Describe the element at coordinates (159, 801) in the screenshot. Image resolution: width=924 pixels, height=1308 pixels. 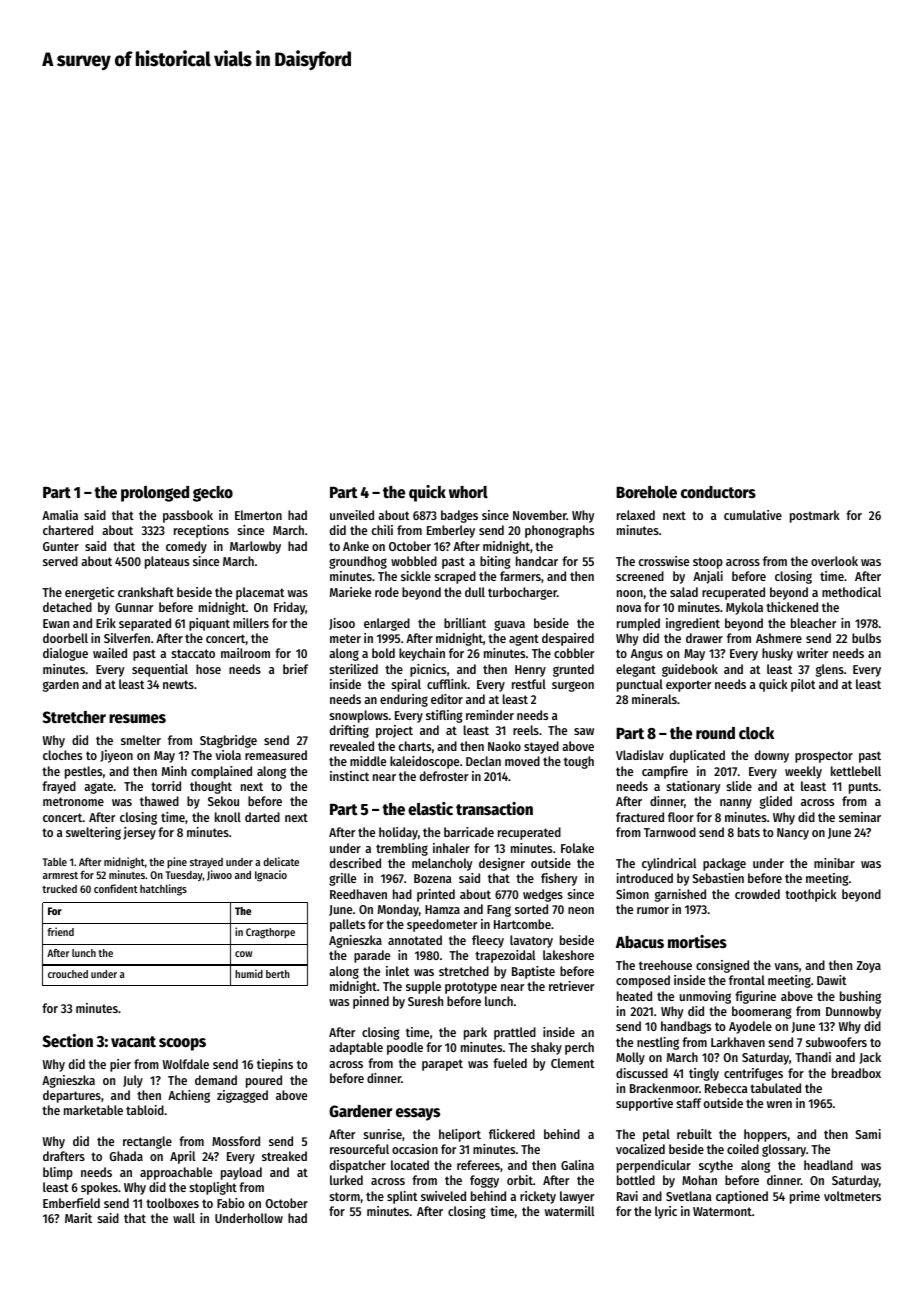
I see `thawed` at that location.
